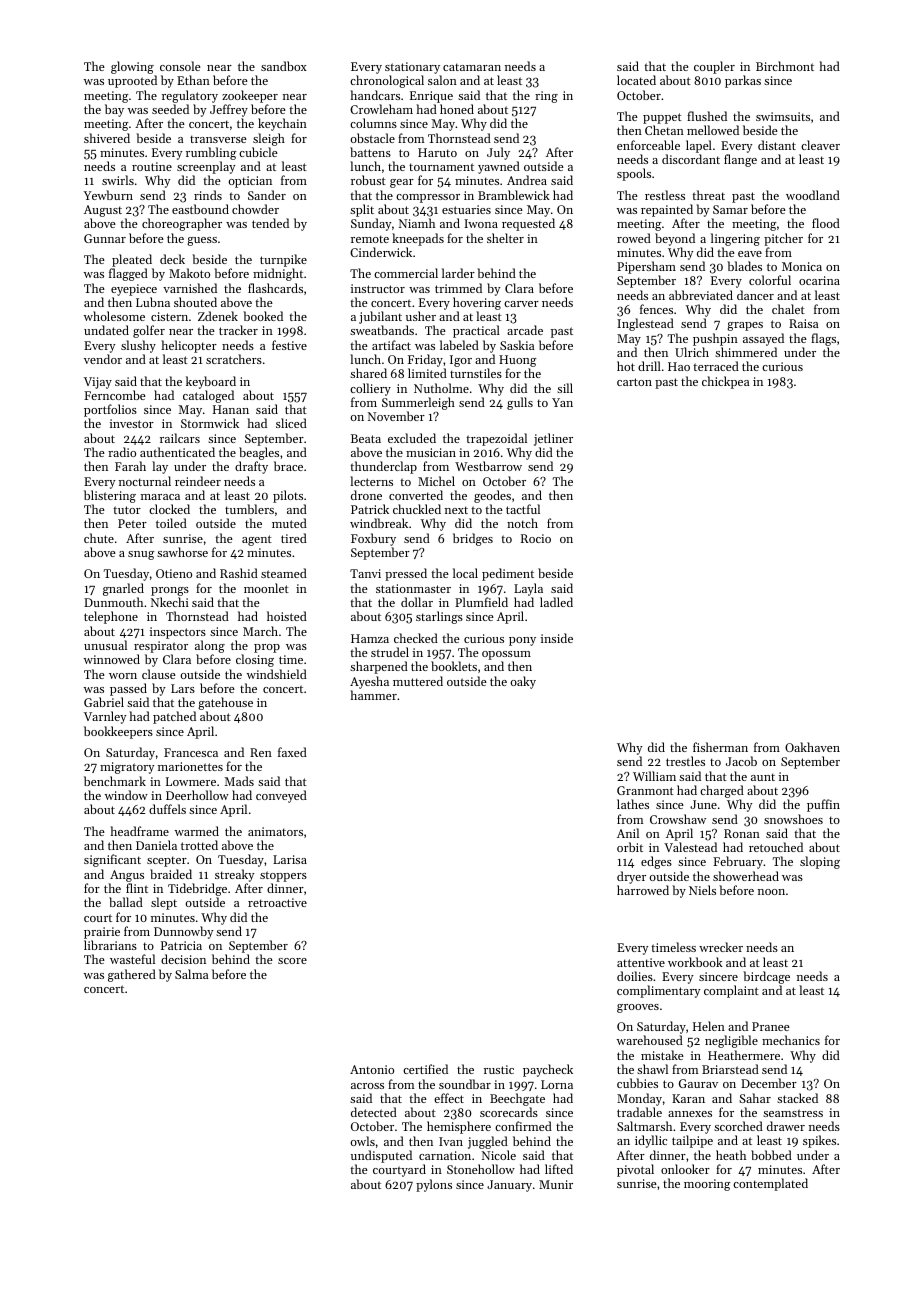  Describe the element at coordinates (766, 977) in the screenshot. I see `birdcage` at that location.
